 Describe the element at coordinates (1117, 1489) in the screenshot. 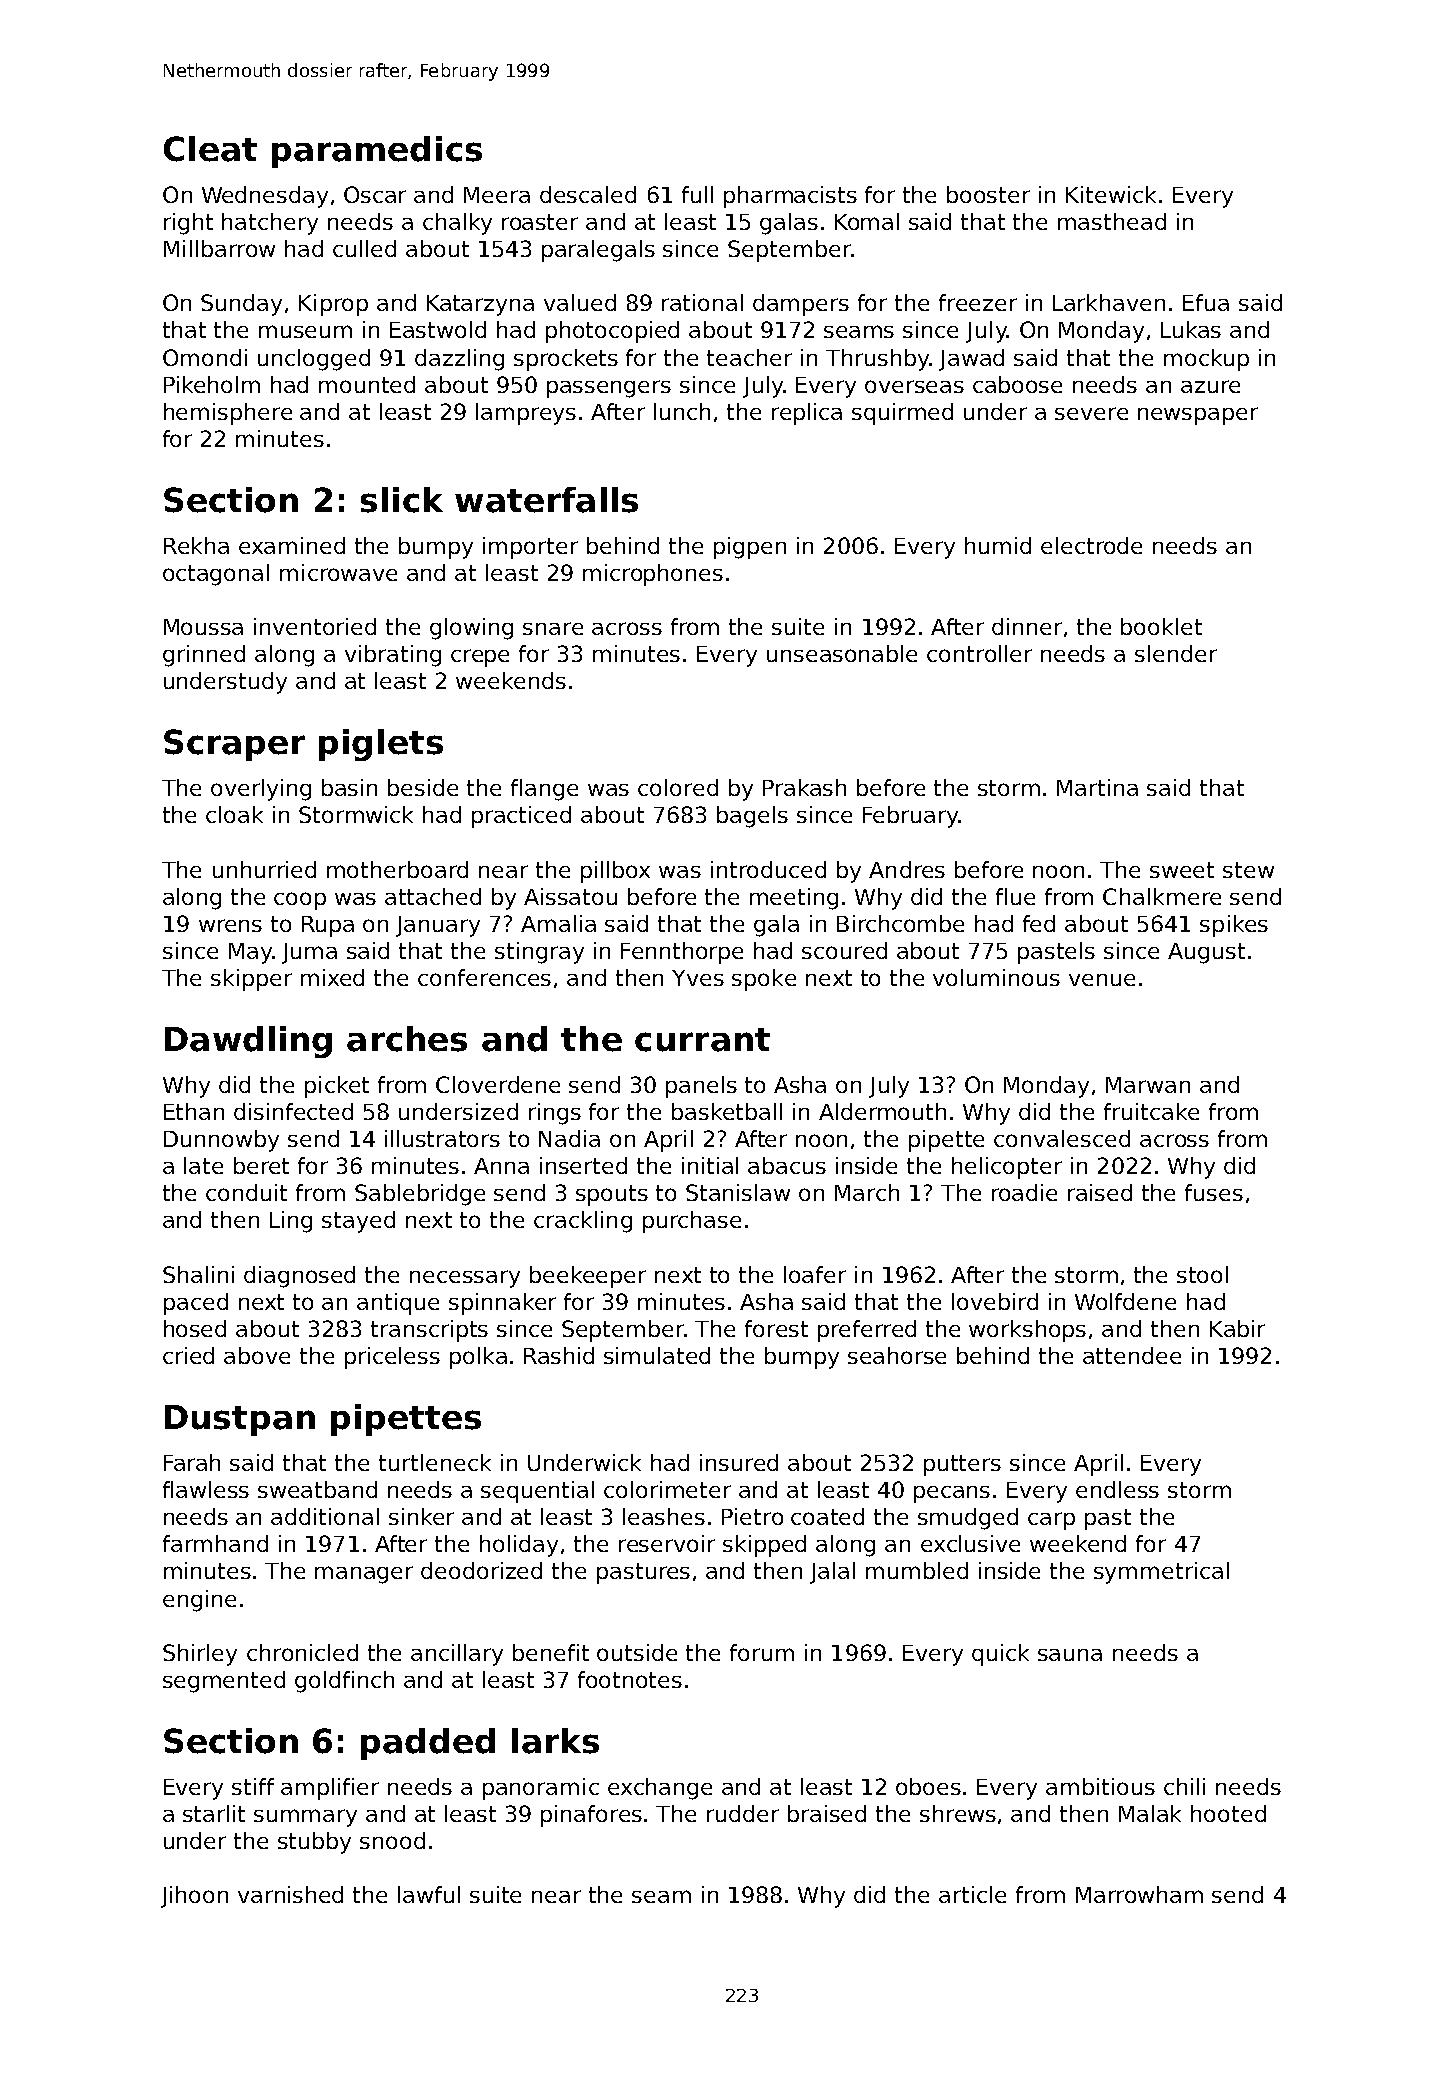

I see `endless` at that location.
